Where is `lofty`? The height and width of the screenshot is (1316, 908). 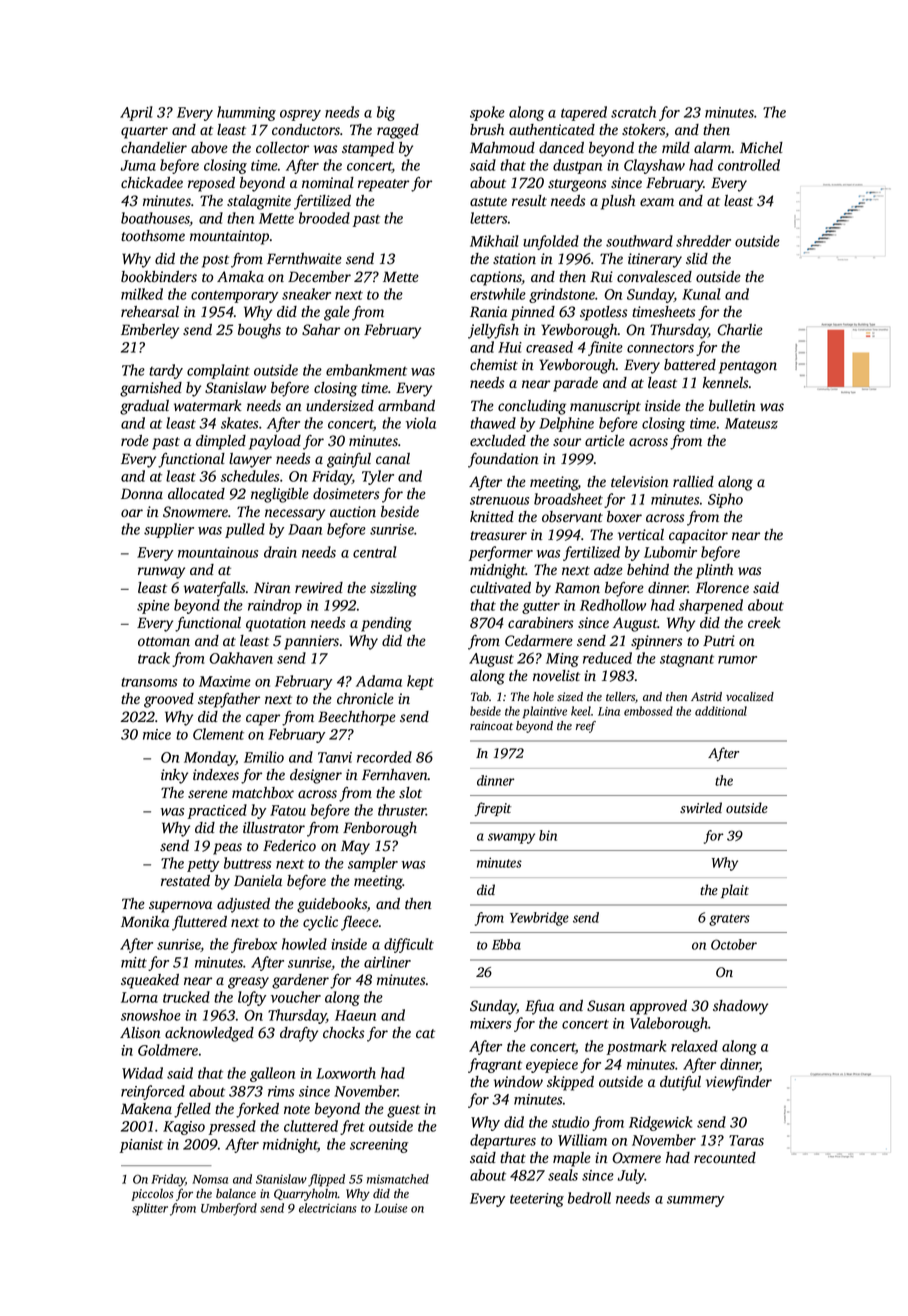
lofty is located at coordinates (252, 998).
